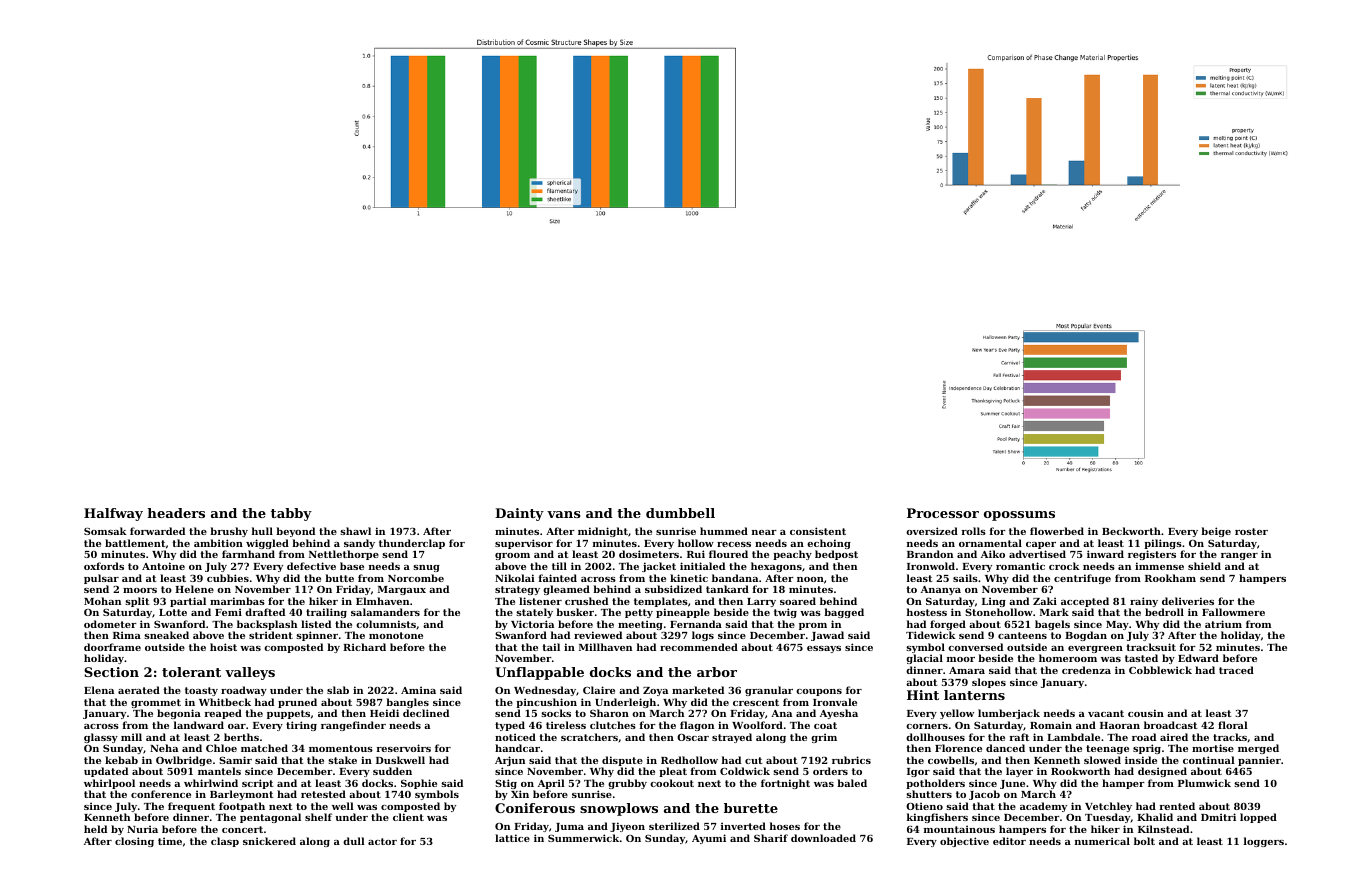 The width and height of the document is (1372, 887). Describe the element at coordinates (338, 690) in the document. I see `slab` at that location.
